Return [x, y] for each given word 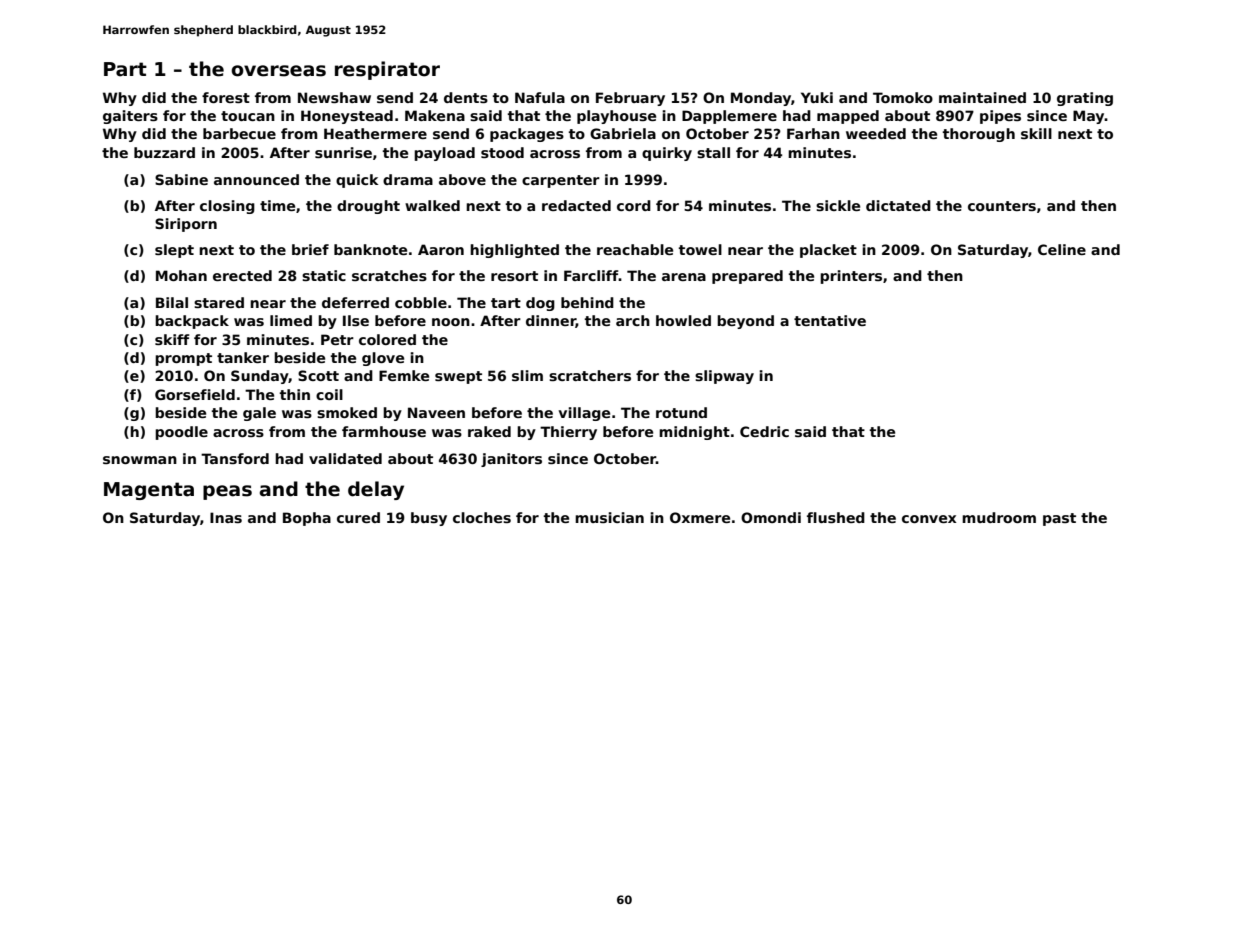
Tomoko [903, 97]
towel [700, 249]
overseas [278, 71]
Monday [761, 99]
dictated [898, 205]
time [277, 205]
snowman [140, 460]
